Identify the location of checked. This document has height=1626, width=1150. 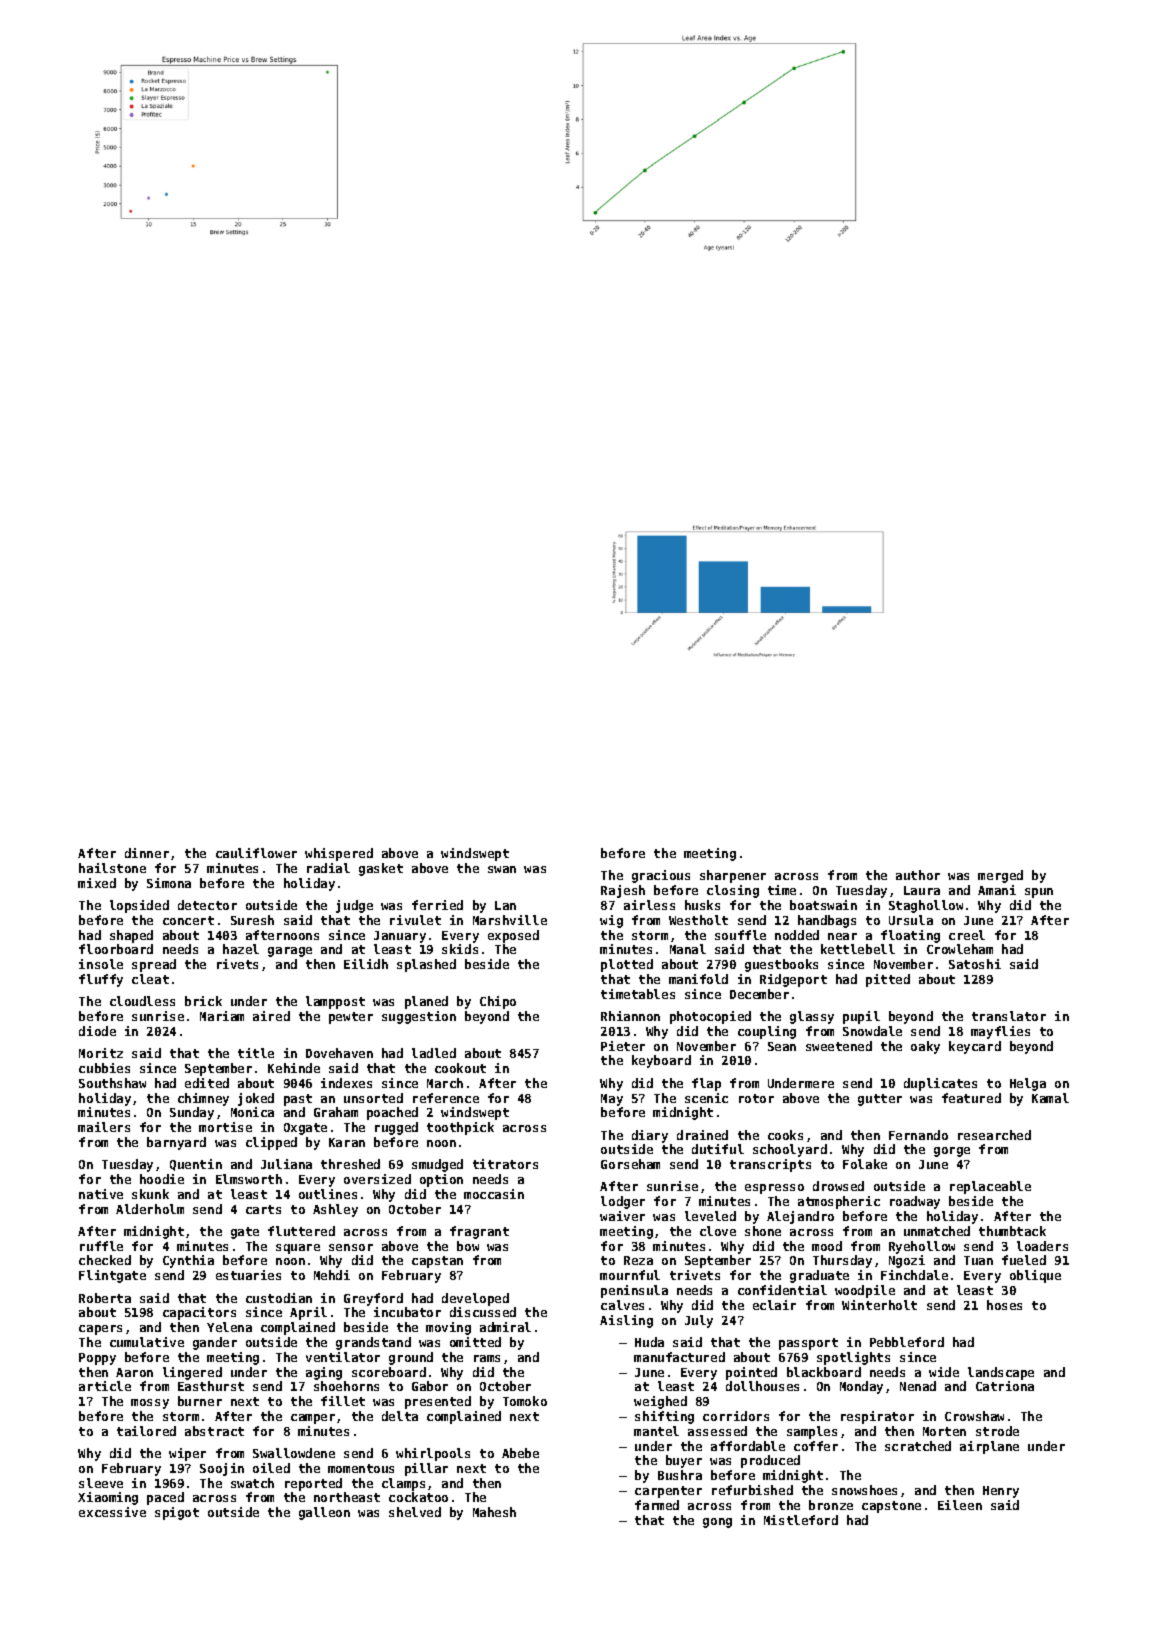
(105, 1260).
